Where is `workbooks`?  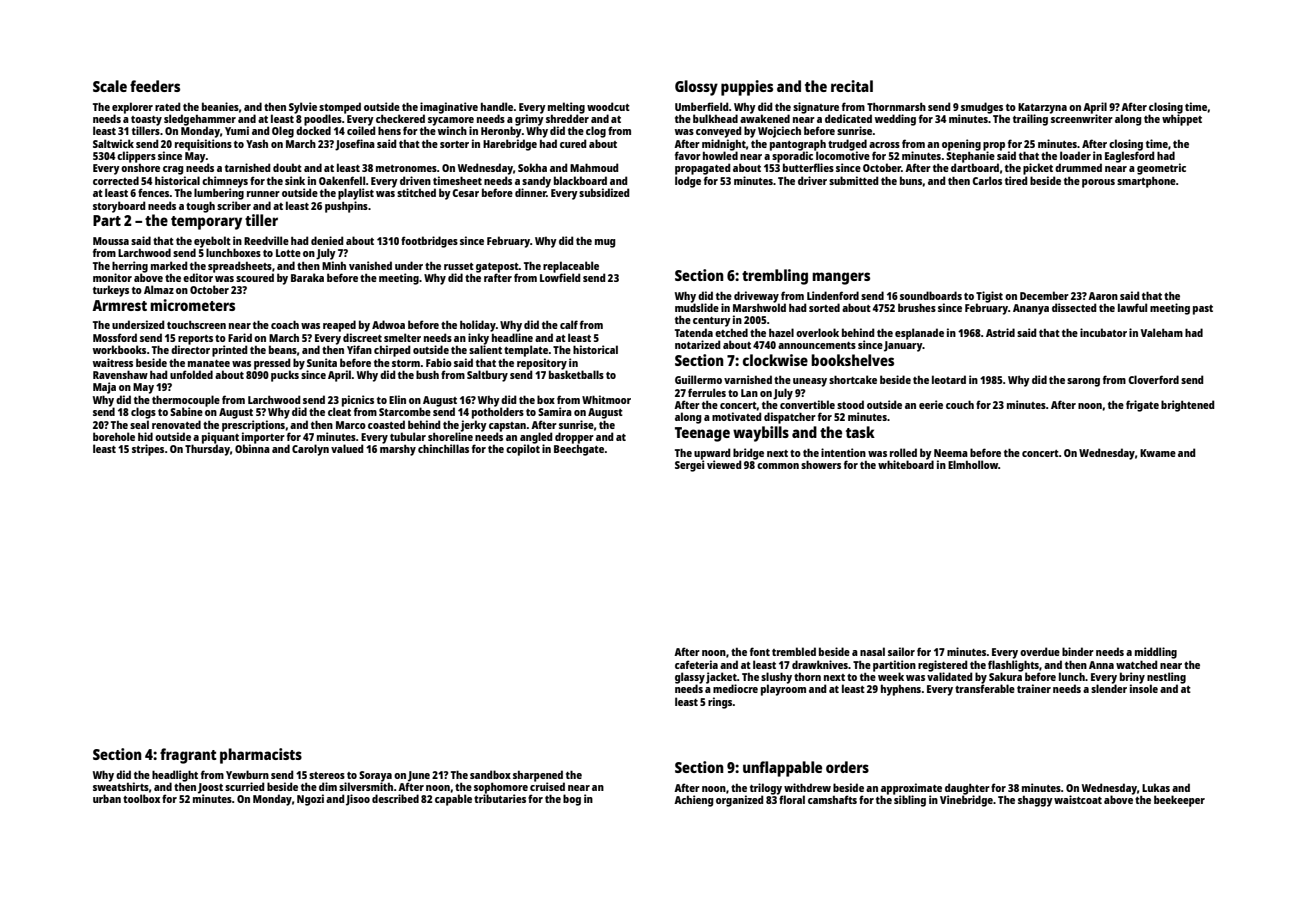 workbooks is located at coordinates (119, 349).
